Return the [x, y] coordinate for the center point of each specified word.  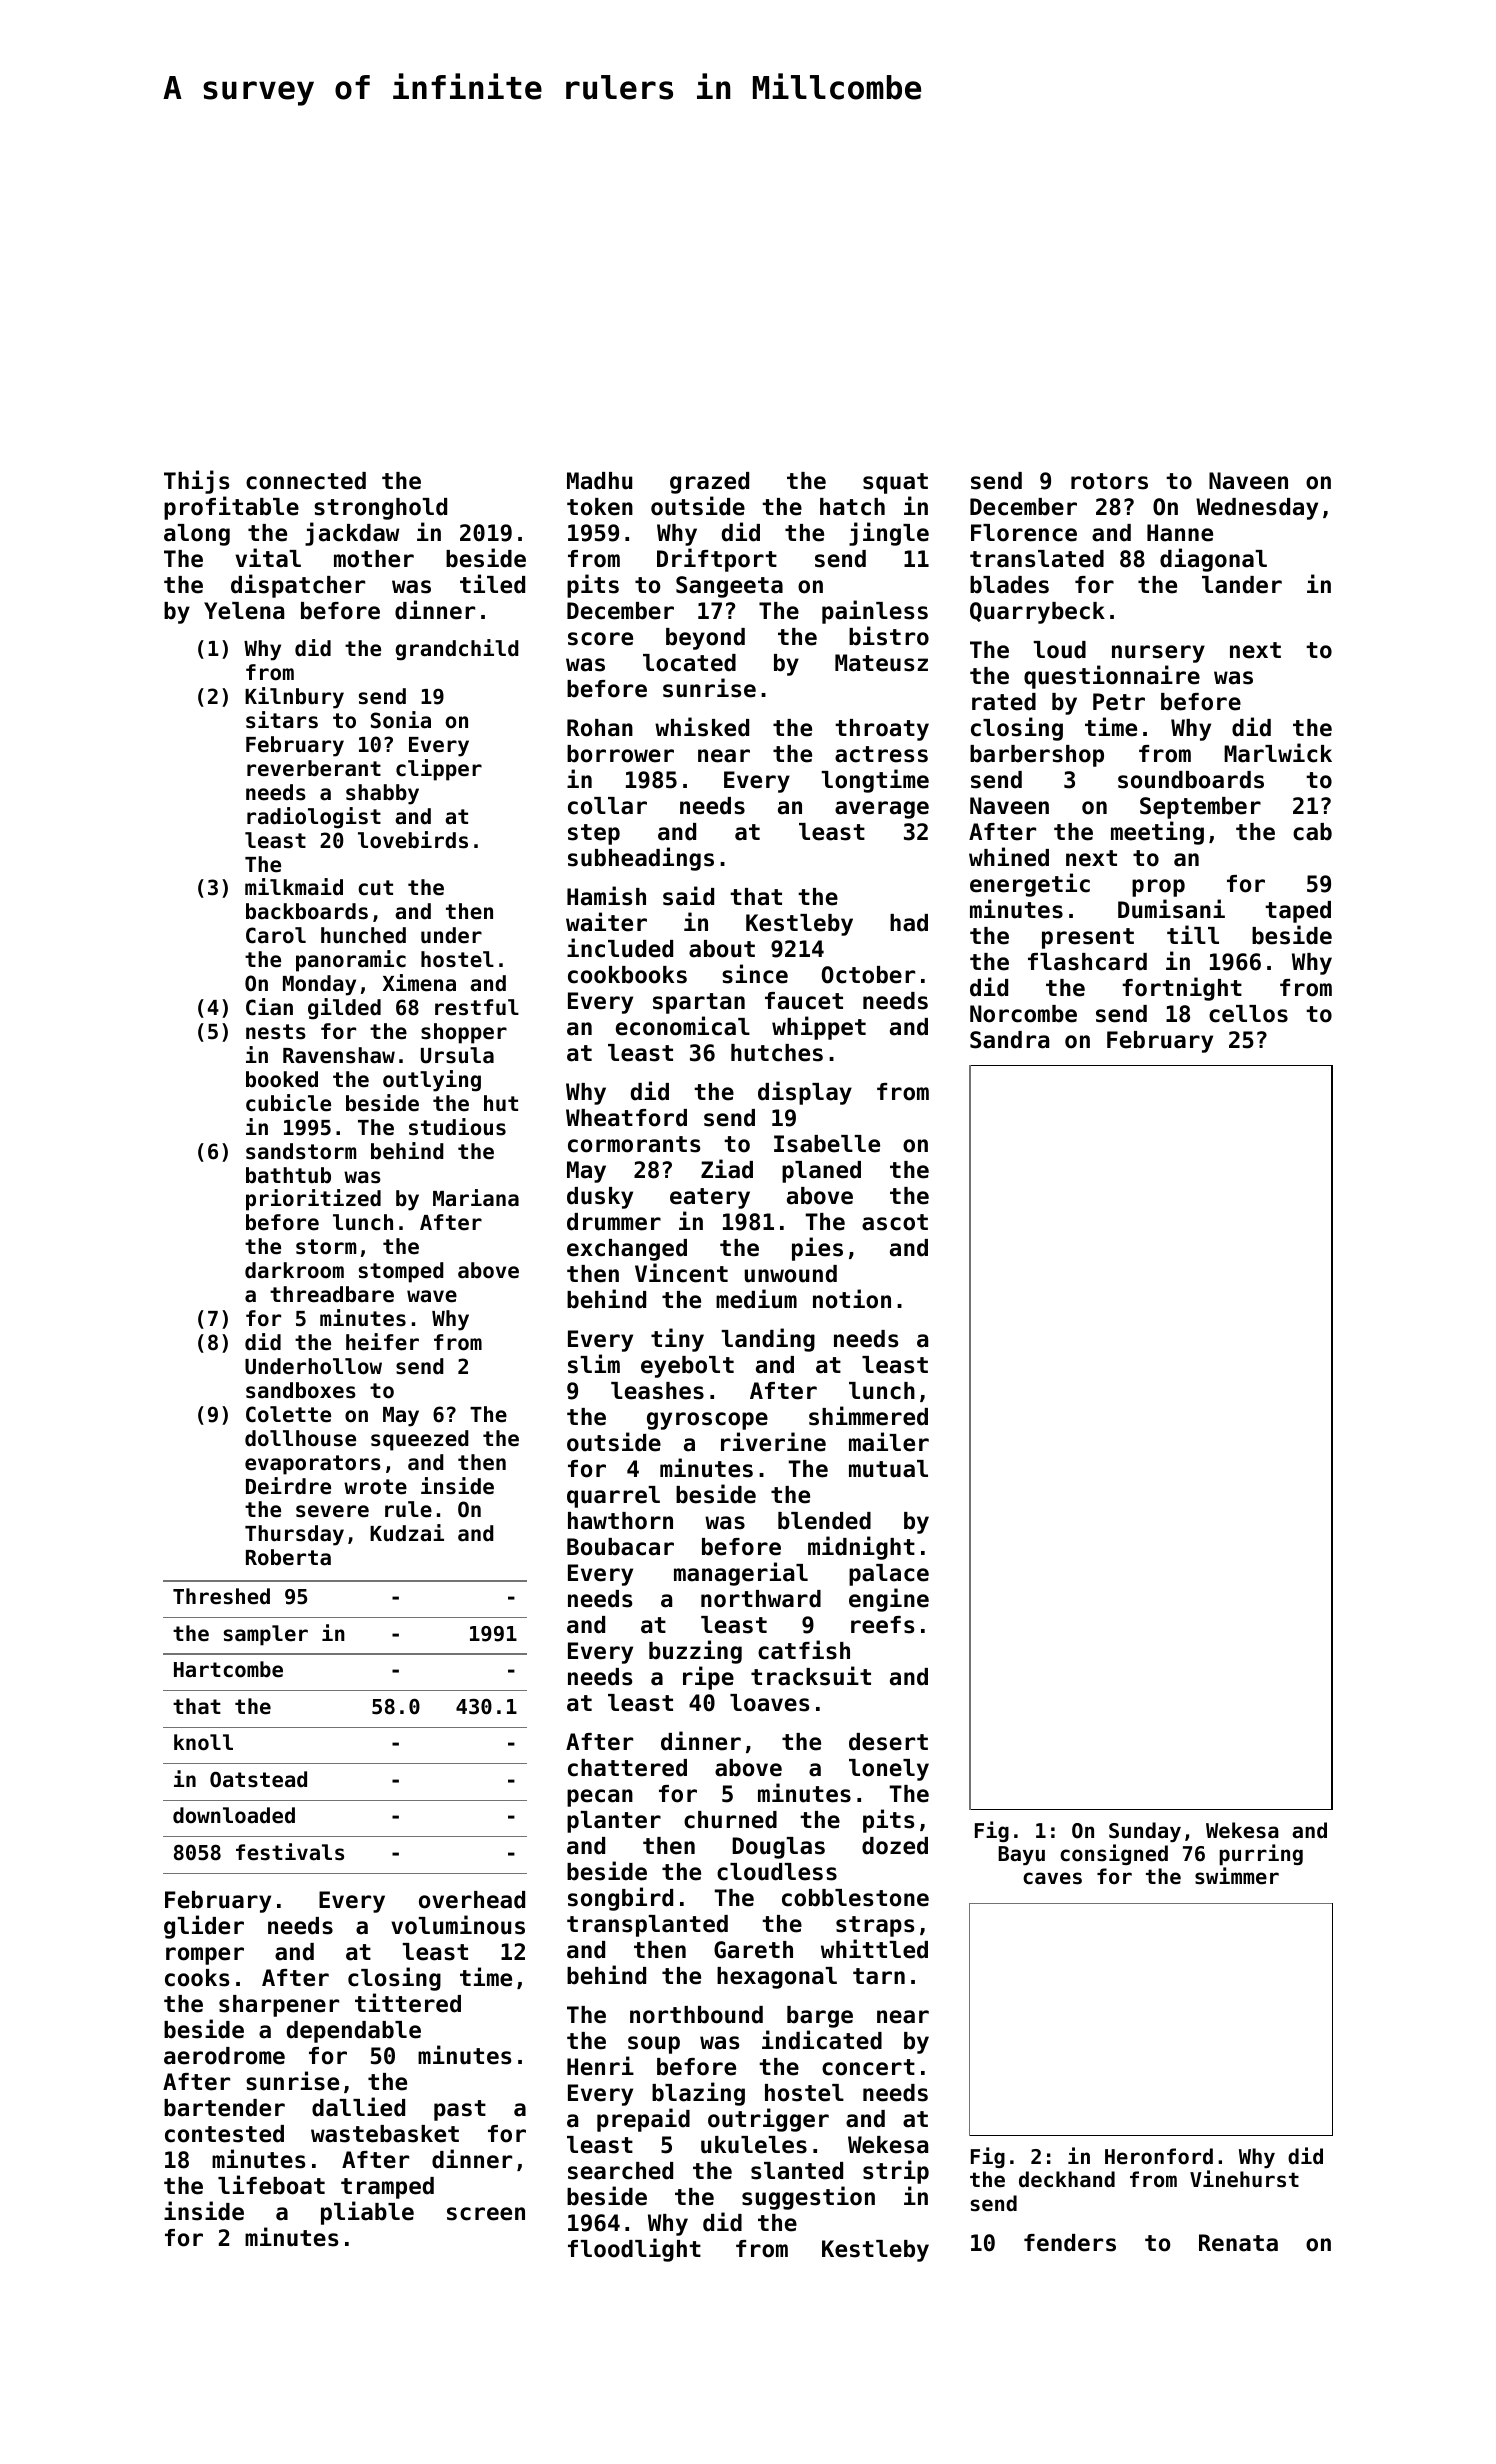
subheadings [641, 859]
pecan [600, 1798]
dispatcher [298, 586]
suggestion [808, 2198]
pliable [367, 2213]
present [1088, 938]
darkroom [294, 1270]
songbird [620, 1899]
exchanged [627, 1250]
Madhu [599, 481]
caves [1052, 1878]
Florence [1024, 533]
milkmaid [294, 887]
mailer [889, 1442]
